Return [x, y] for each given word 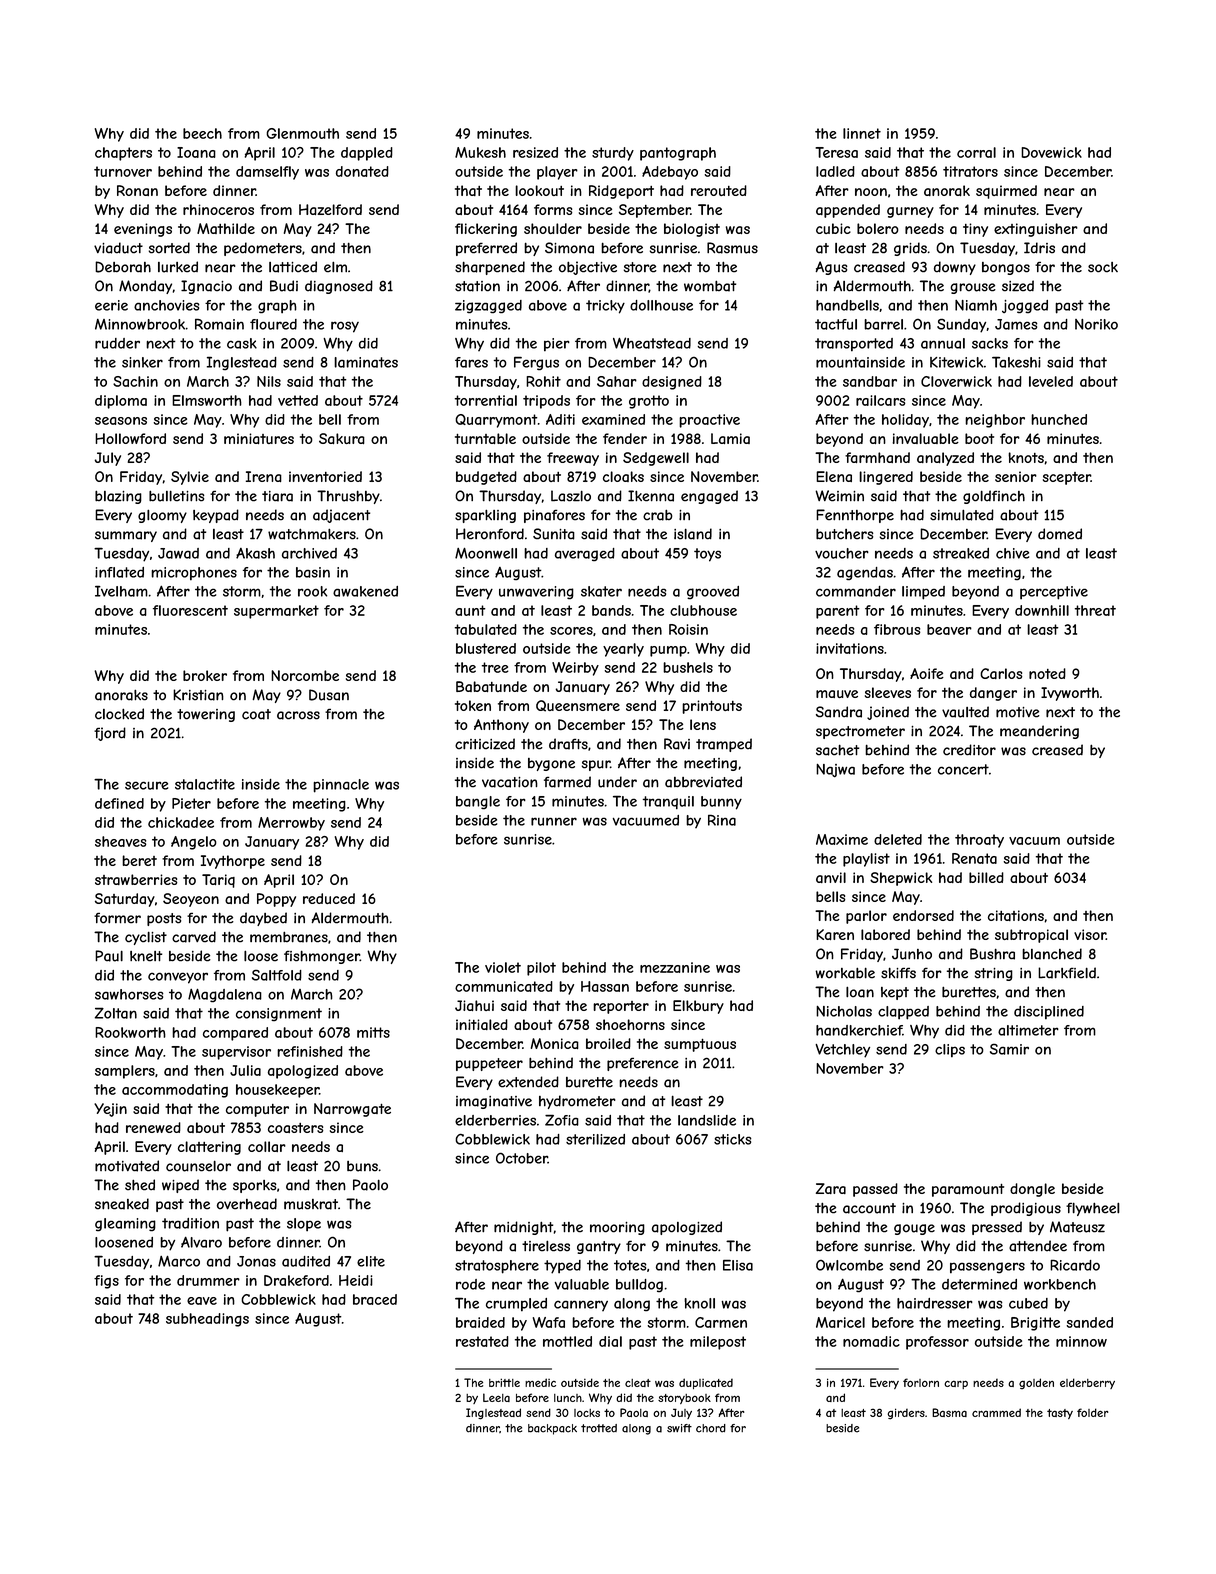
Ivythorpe [233, 862]
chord [711, 1428]
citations [1016, 915]
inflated [119, 572]
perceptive [1054, 593]
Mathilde [226, 228]
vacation [510, 782]
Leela [496, 1397]
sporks [254, 1186]
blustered [486, 648]
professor [937, 1343]
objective [588, 268]
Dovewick [1051, 152]
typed [562, 1267]
